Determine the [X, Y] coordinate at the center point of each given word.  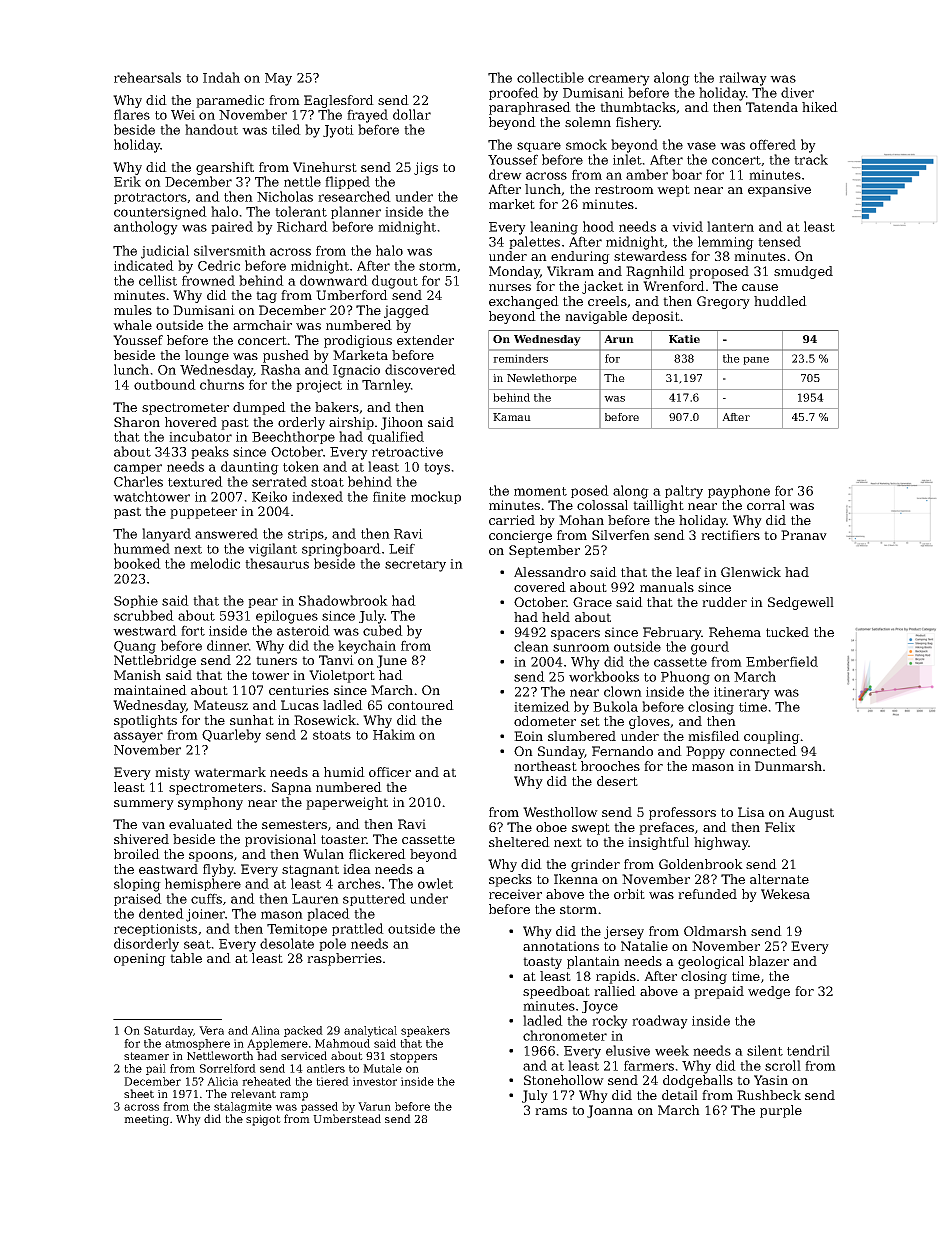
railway [743, 79]
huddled [780, 301]
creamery [619, 80]
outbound [165, 384]
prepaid [719, 992]
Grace [592, 602]
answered [226, 533]
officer [390, 772]
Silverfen [621, 535]
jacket [602, 287]
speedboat [556, 992]
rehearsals [147, 77]
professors [682, 813]
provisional [280, 840]
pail [156, 1069]
